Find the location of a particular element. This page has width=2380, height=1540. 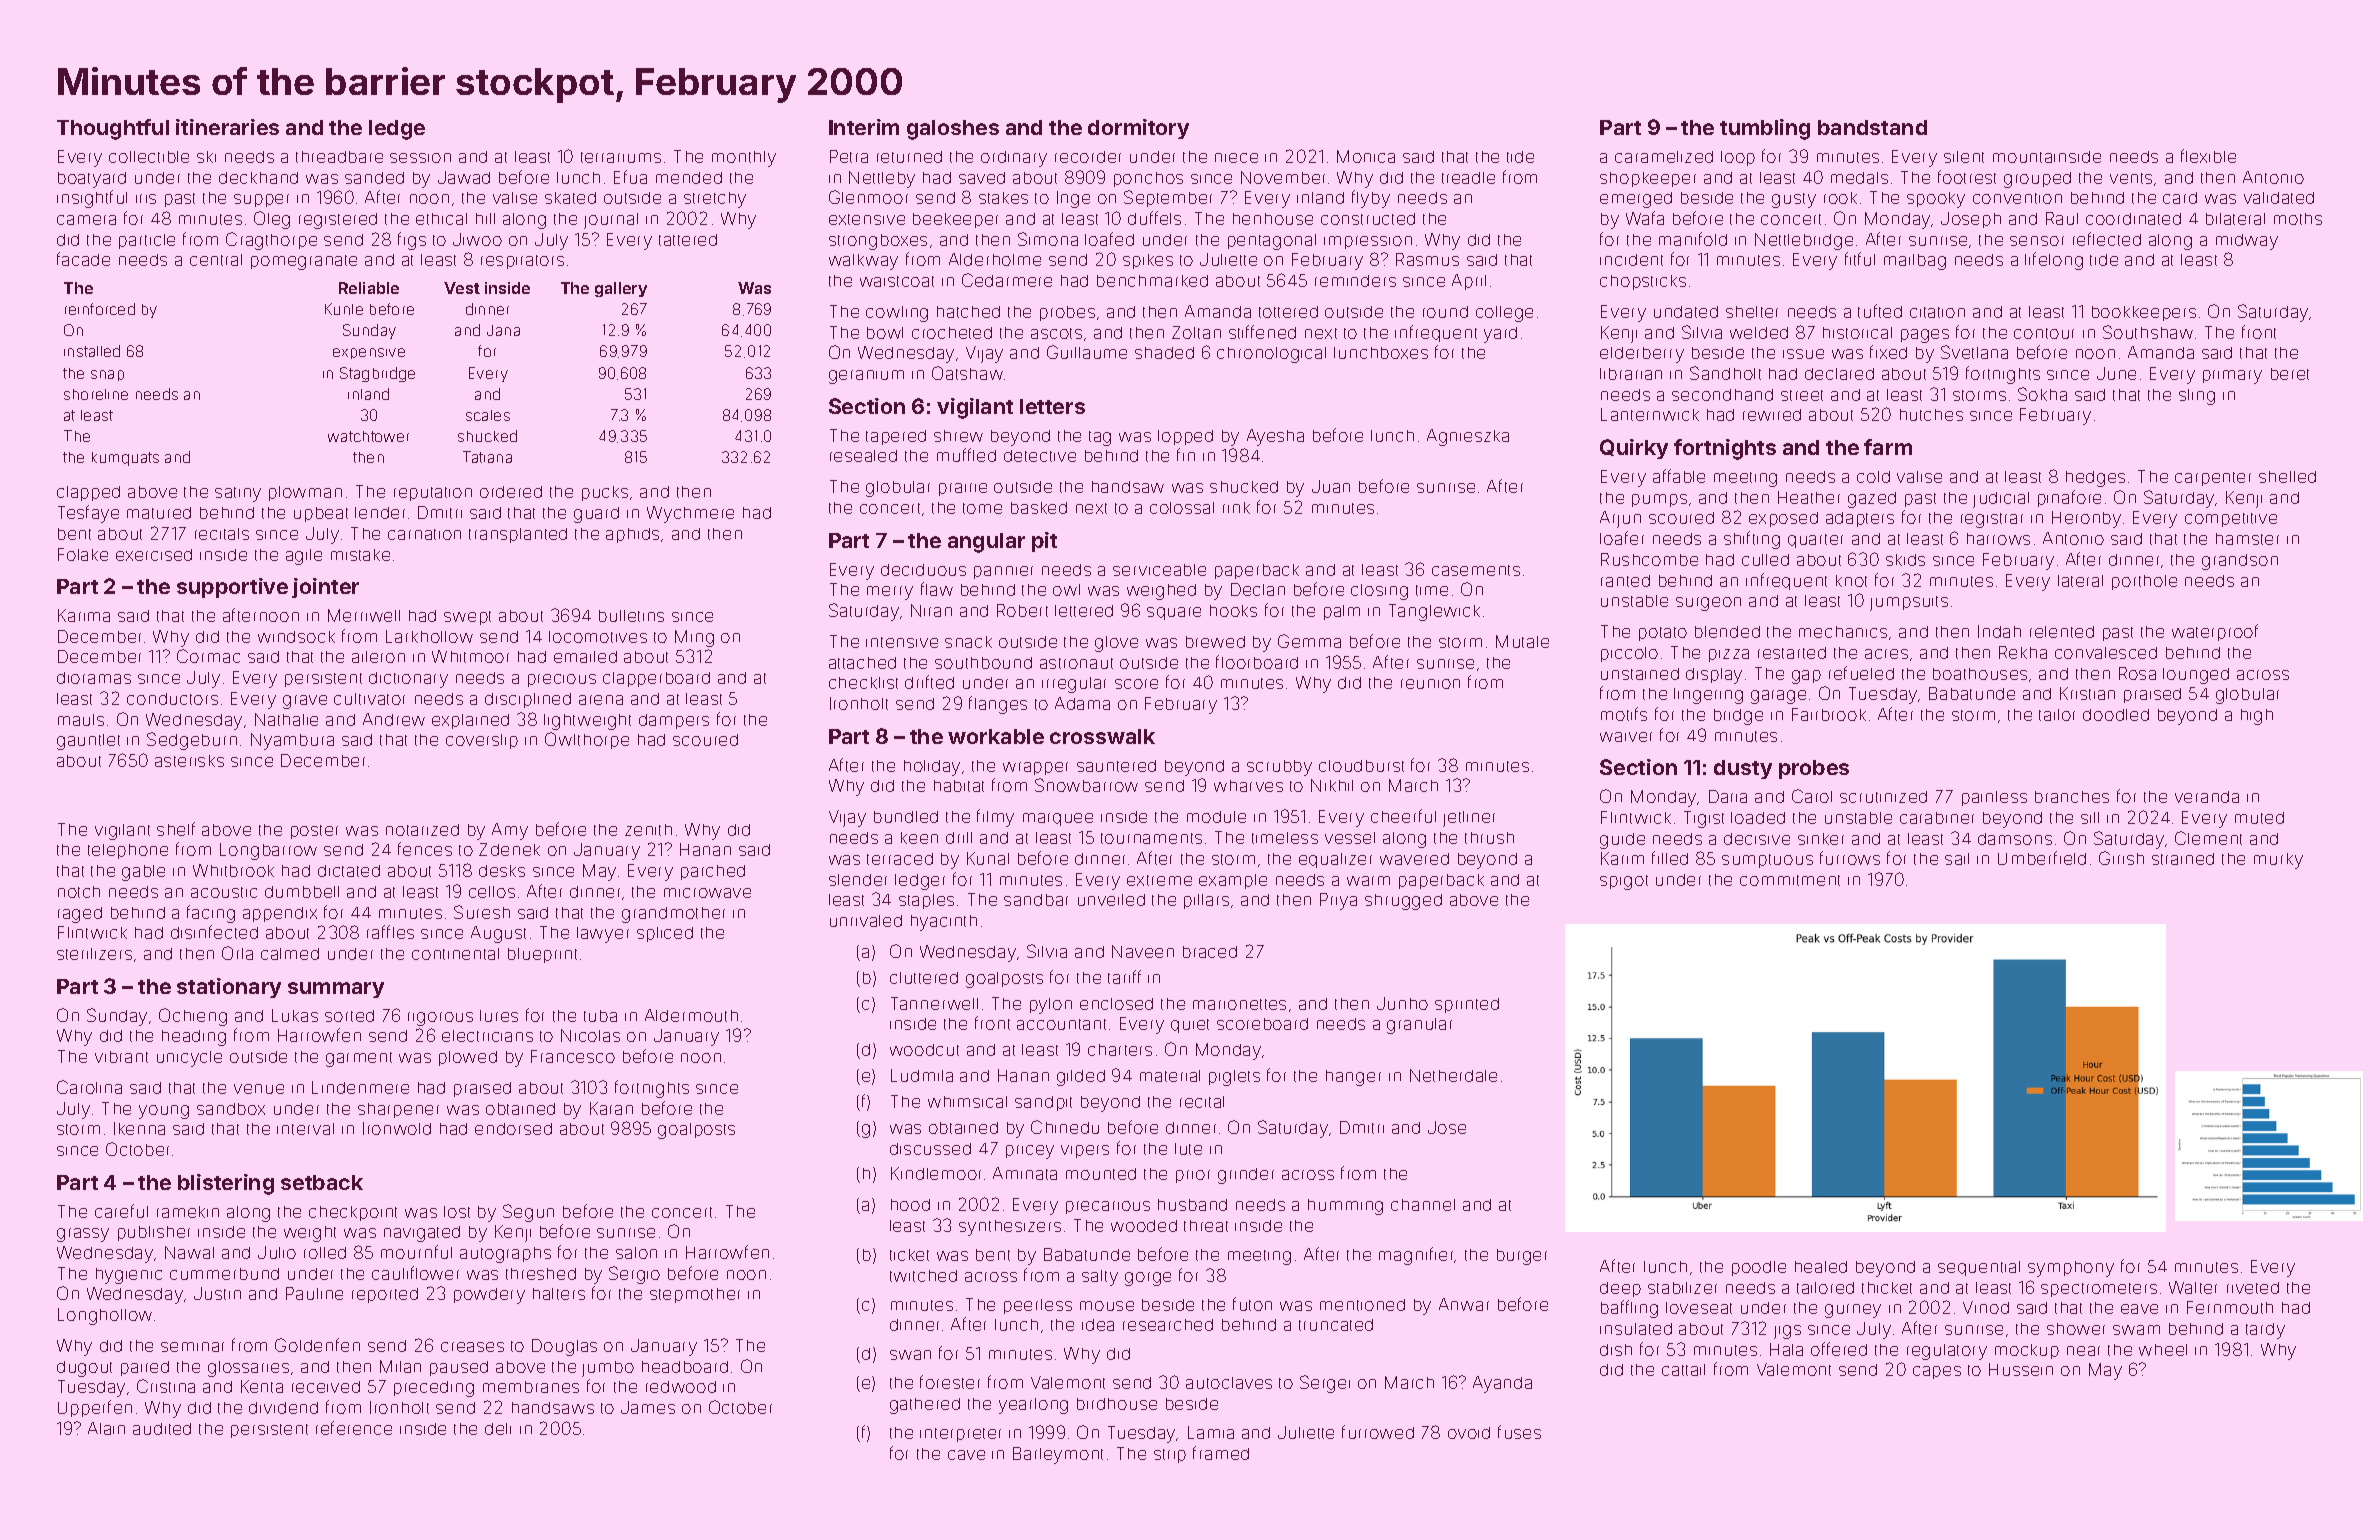

tumbling is located at coordinates (1765, 129).
